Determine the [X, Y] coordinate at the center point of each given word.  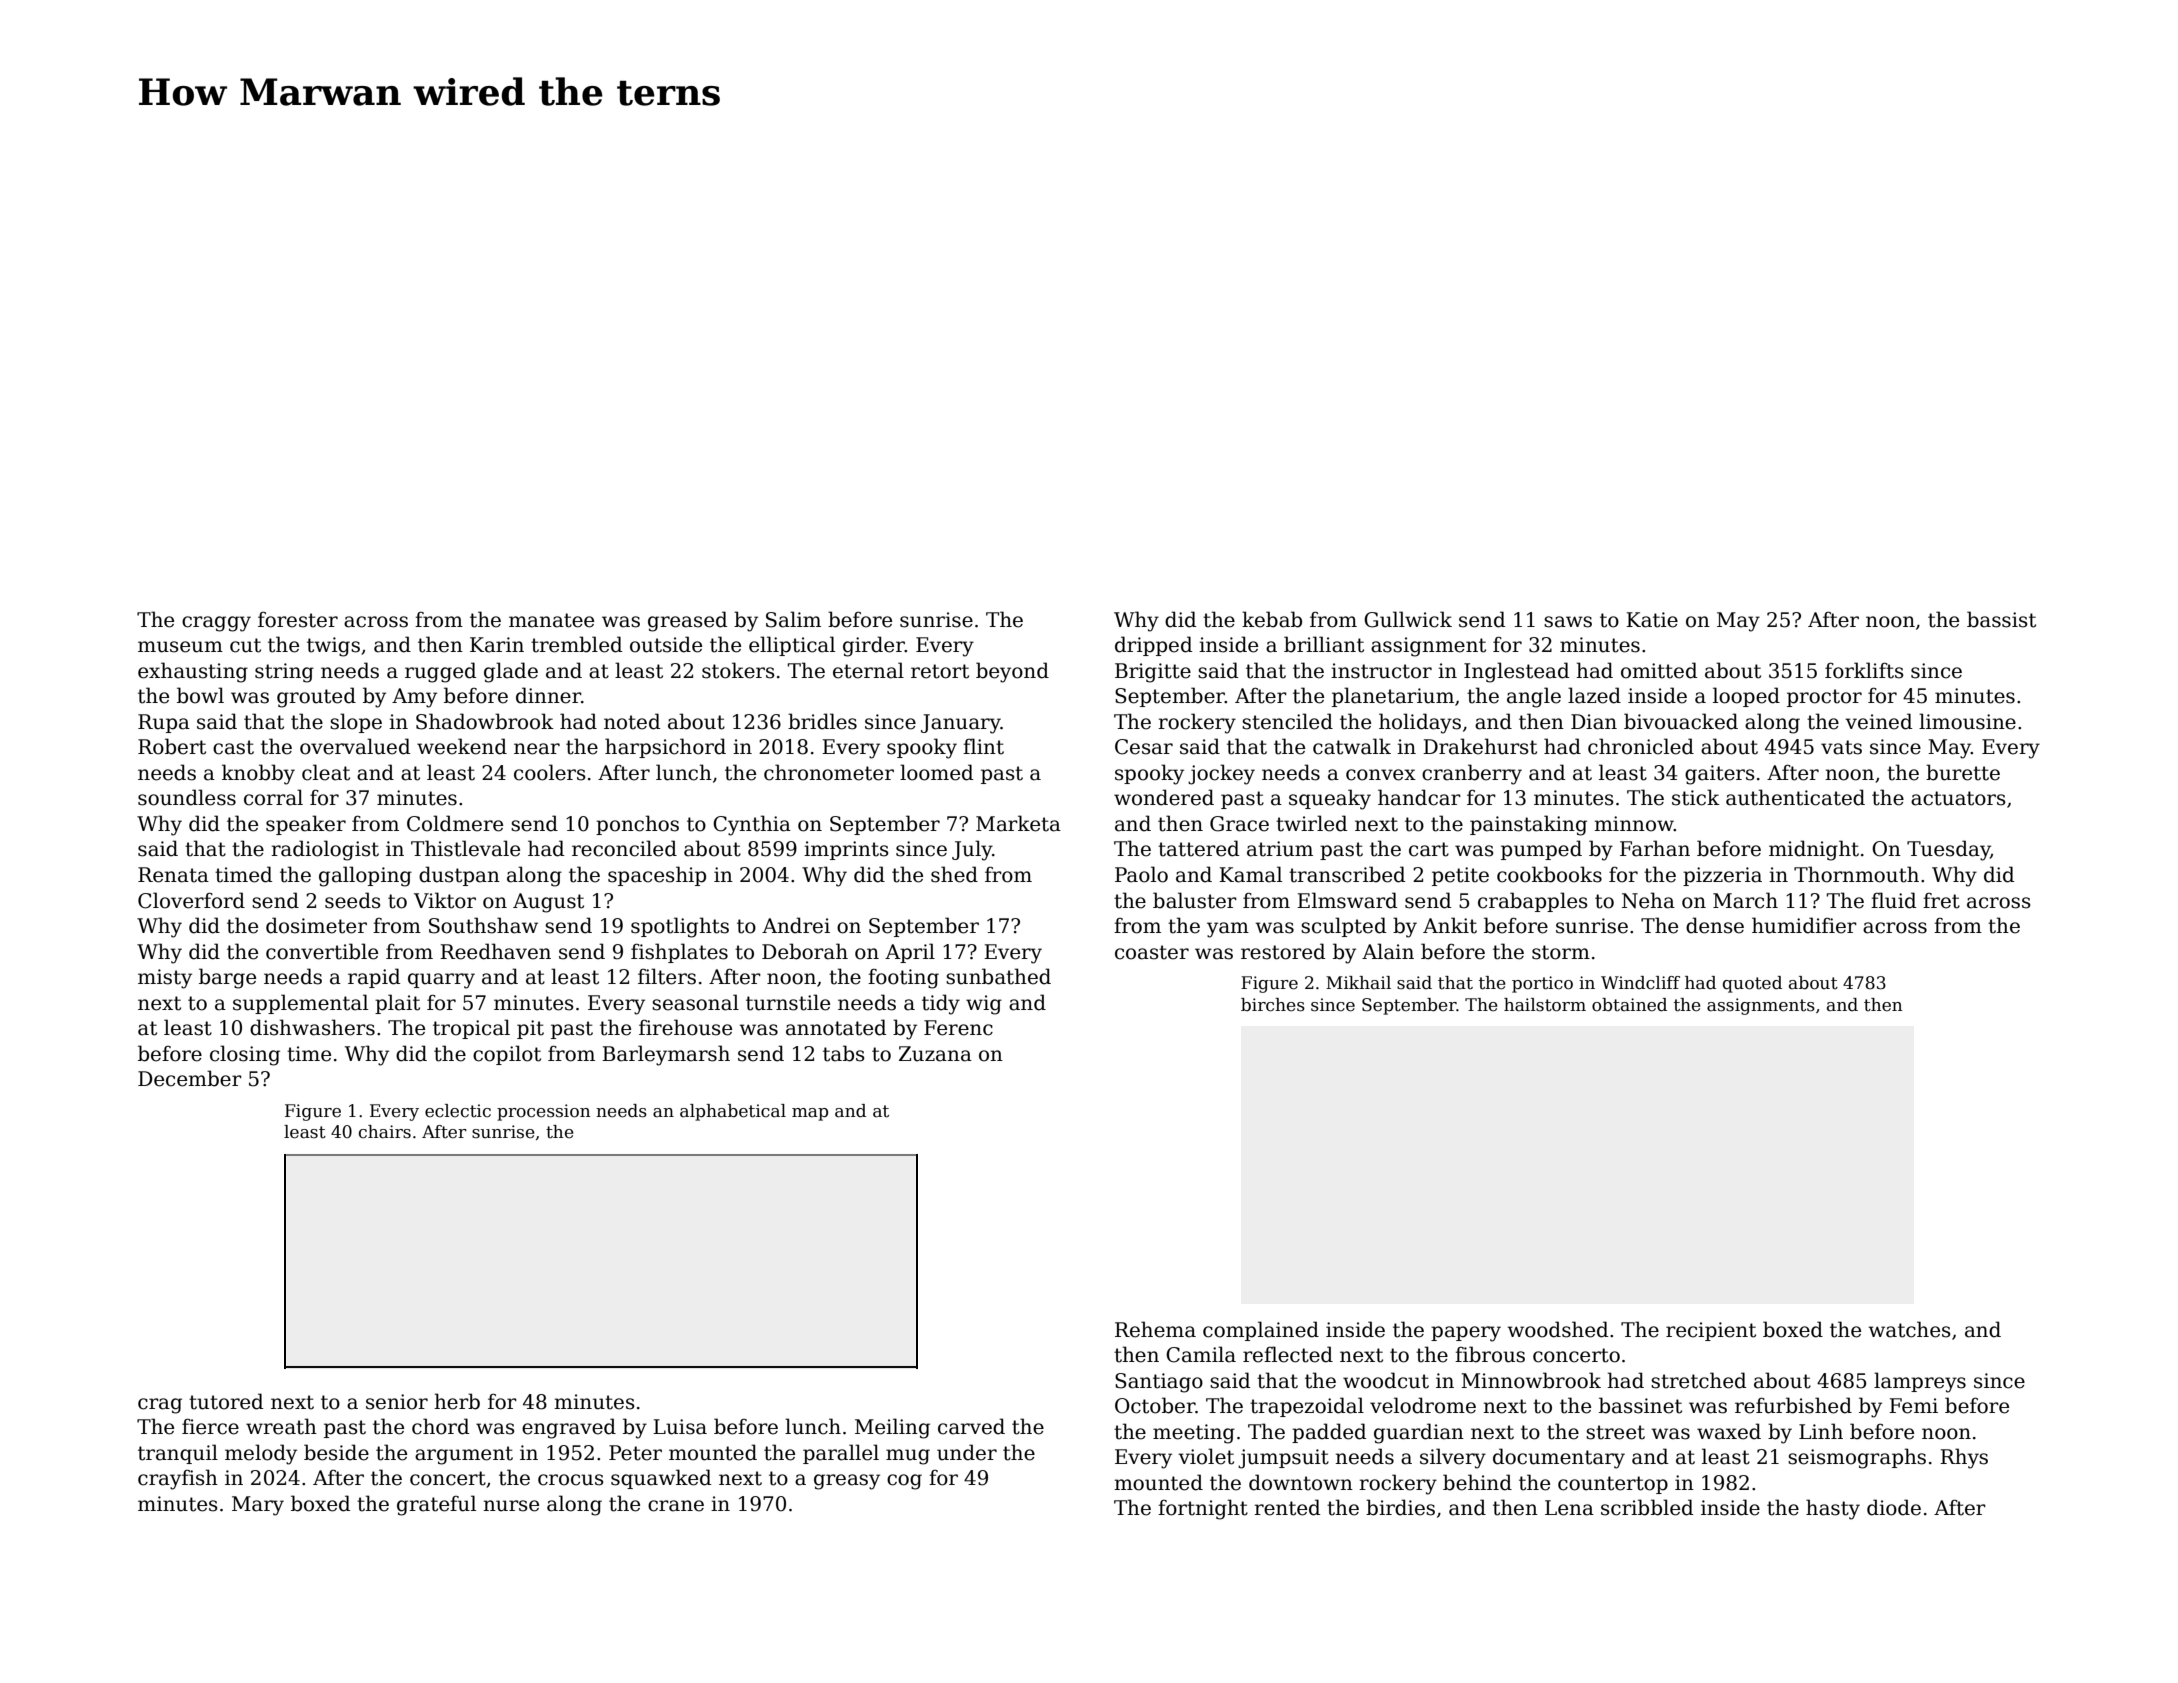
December [190, 1078]
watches [1909, 1329]
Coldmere [455, 823]
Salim [793, 619]
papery [1466, 1334]
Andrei [796, 925]
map [810, 1114]
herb [457, 1401]
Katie [1652, 620]
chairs [385, 1132]
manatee [551, 620]
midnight [1814, 850]
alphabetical [733, 1112]
